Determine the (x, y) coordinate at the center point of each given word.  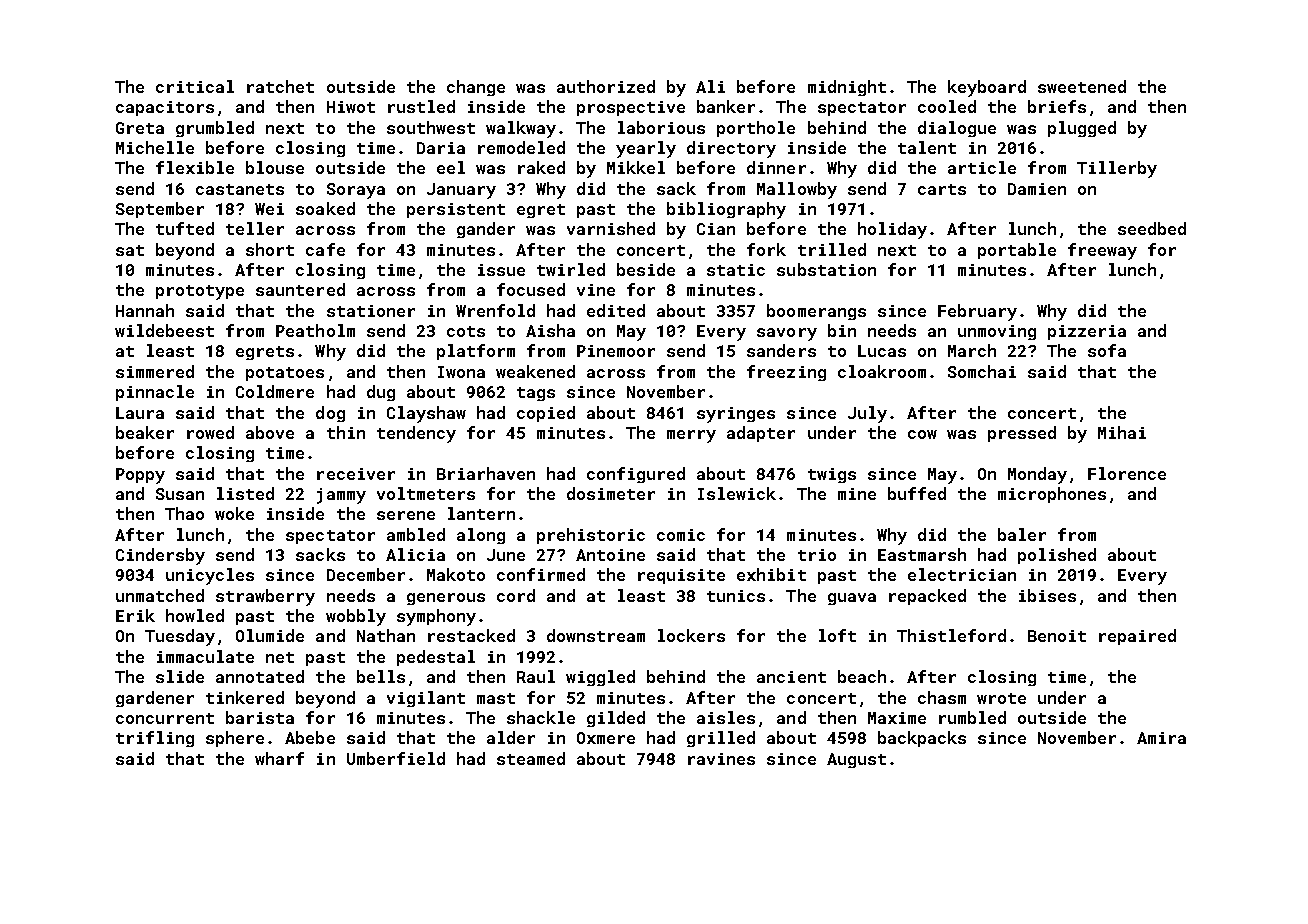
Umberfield (396, 758)
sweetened (1082, 86)
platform (476, 352)
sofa (1107, 350)
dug (381, 393)
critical (195, 86)
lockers (691, 635)
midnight (847, 88)
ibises (1047, 595)
